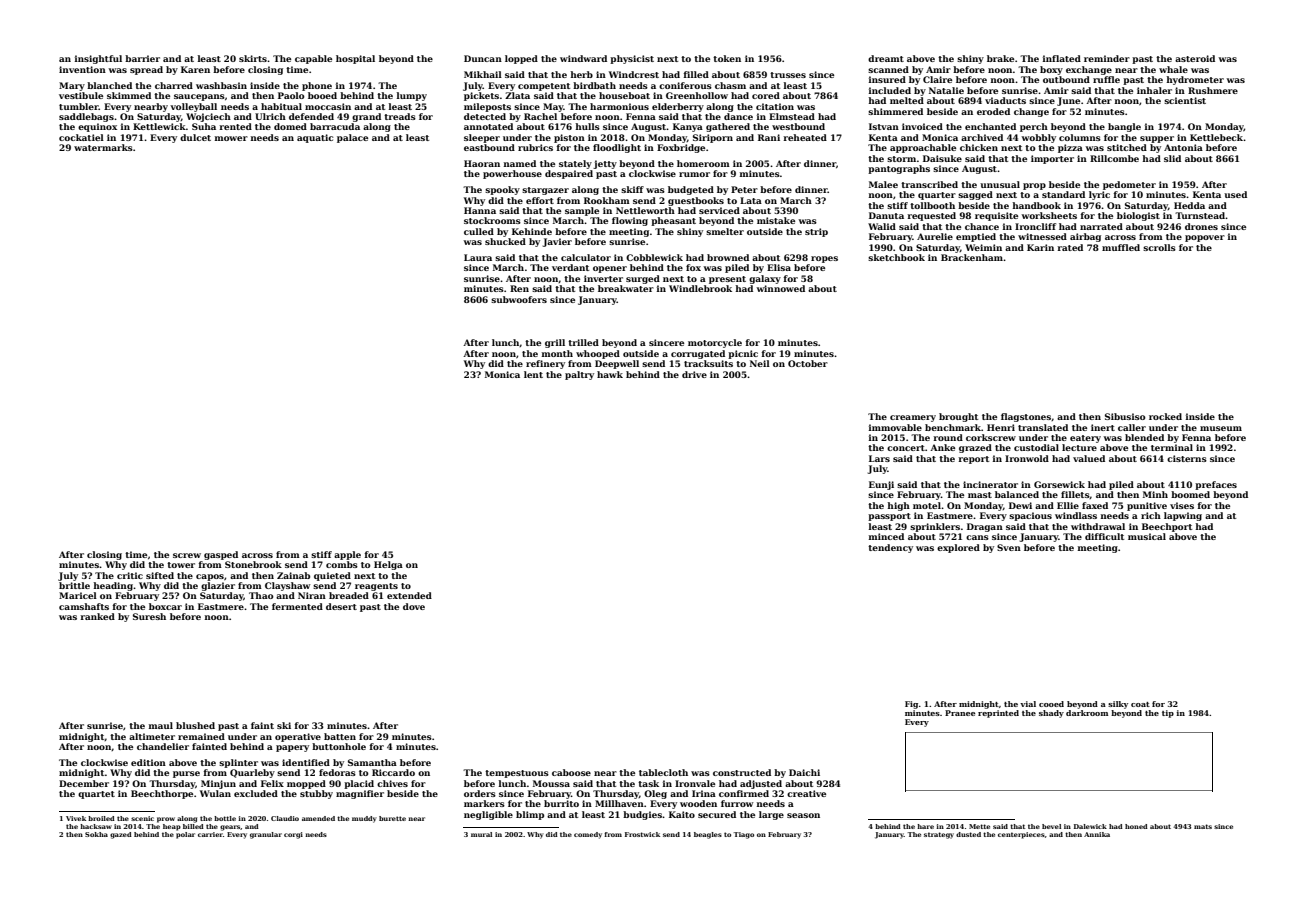  What do you see at coordinates (571, 772) in the document?
I see `caboose` at bounding box center [571, 772].
